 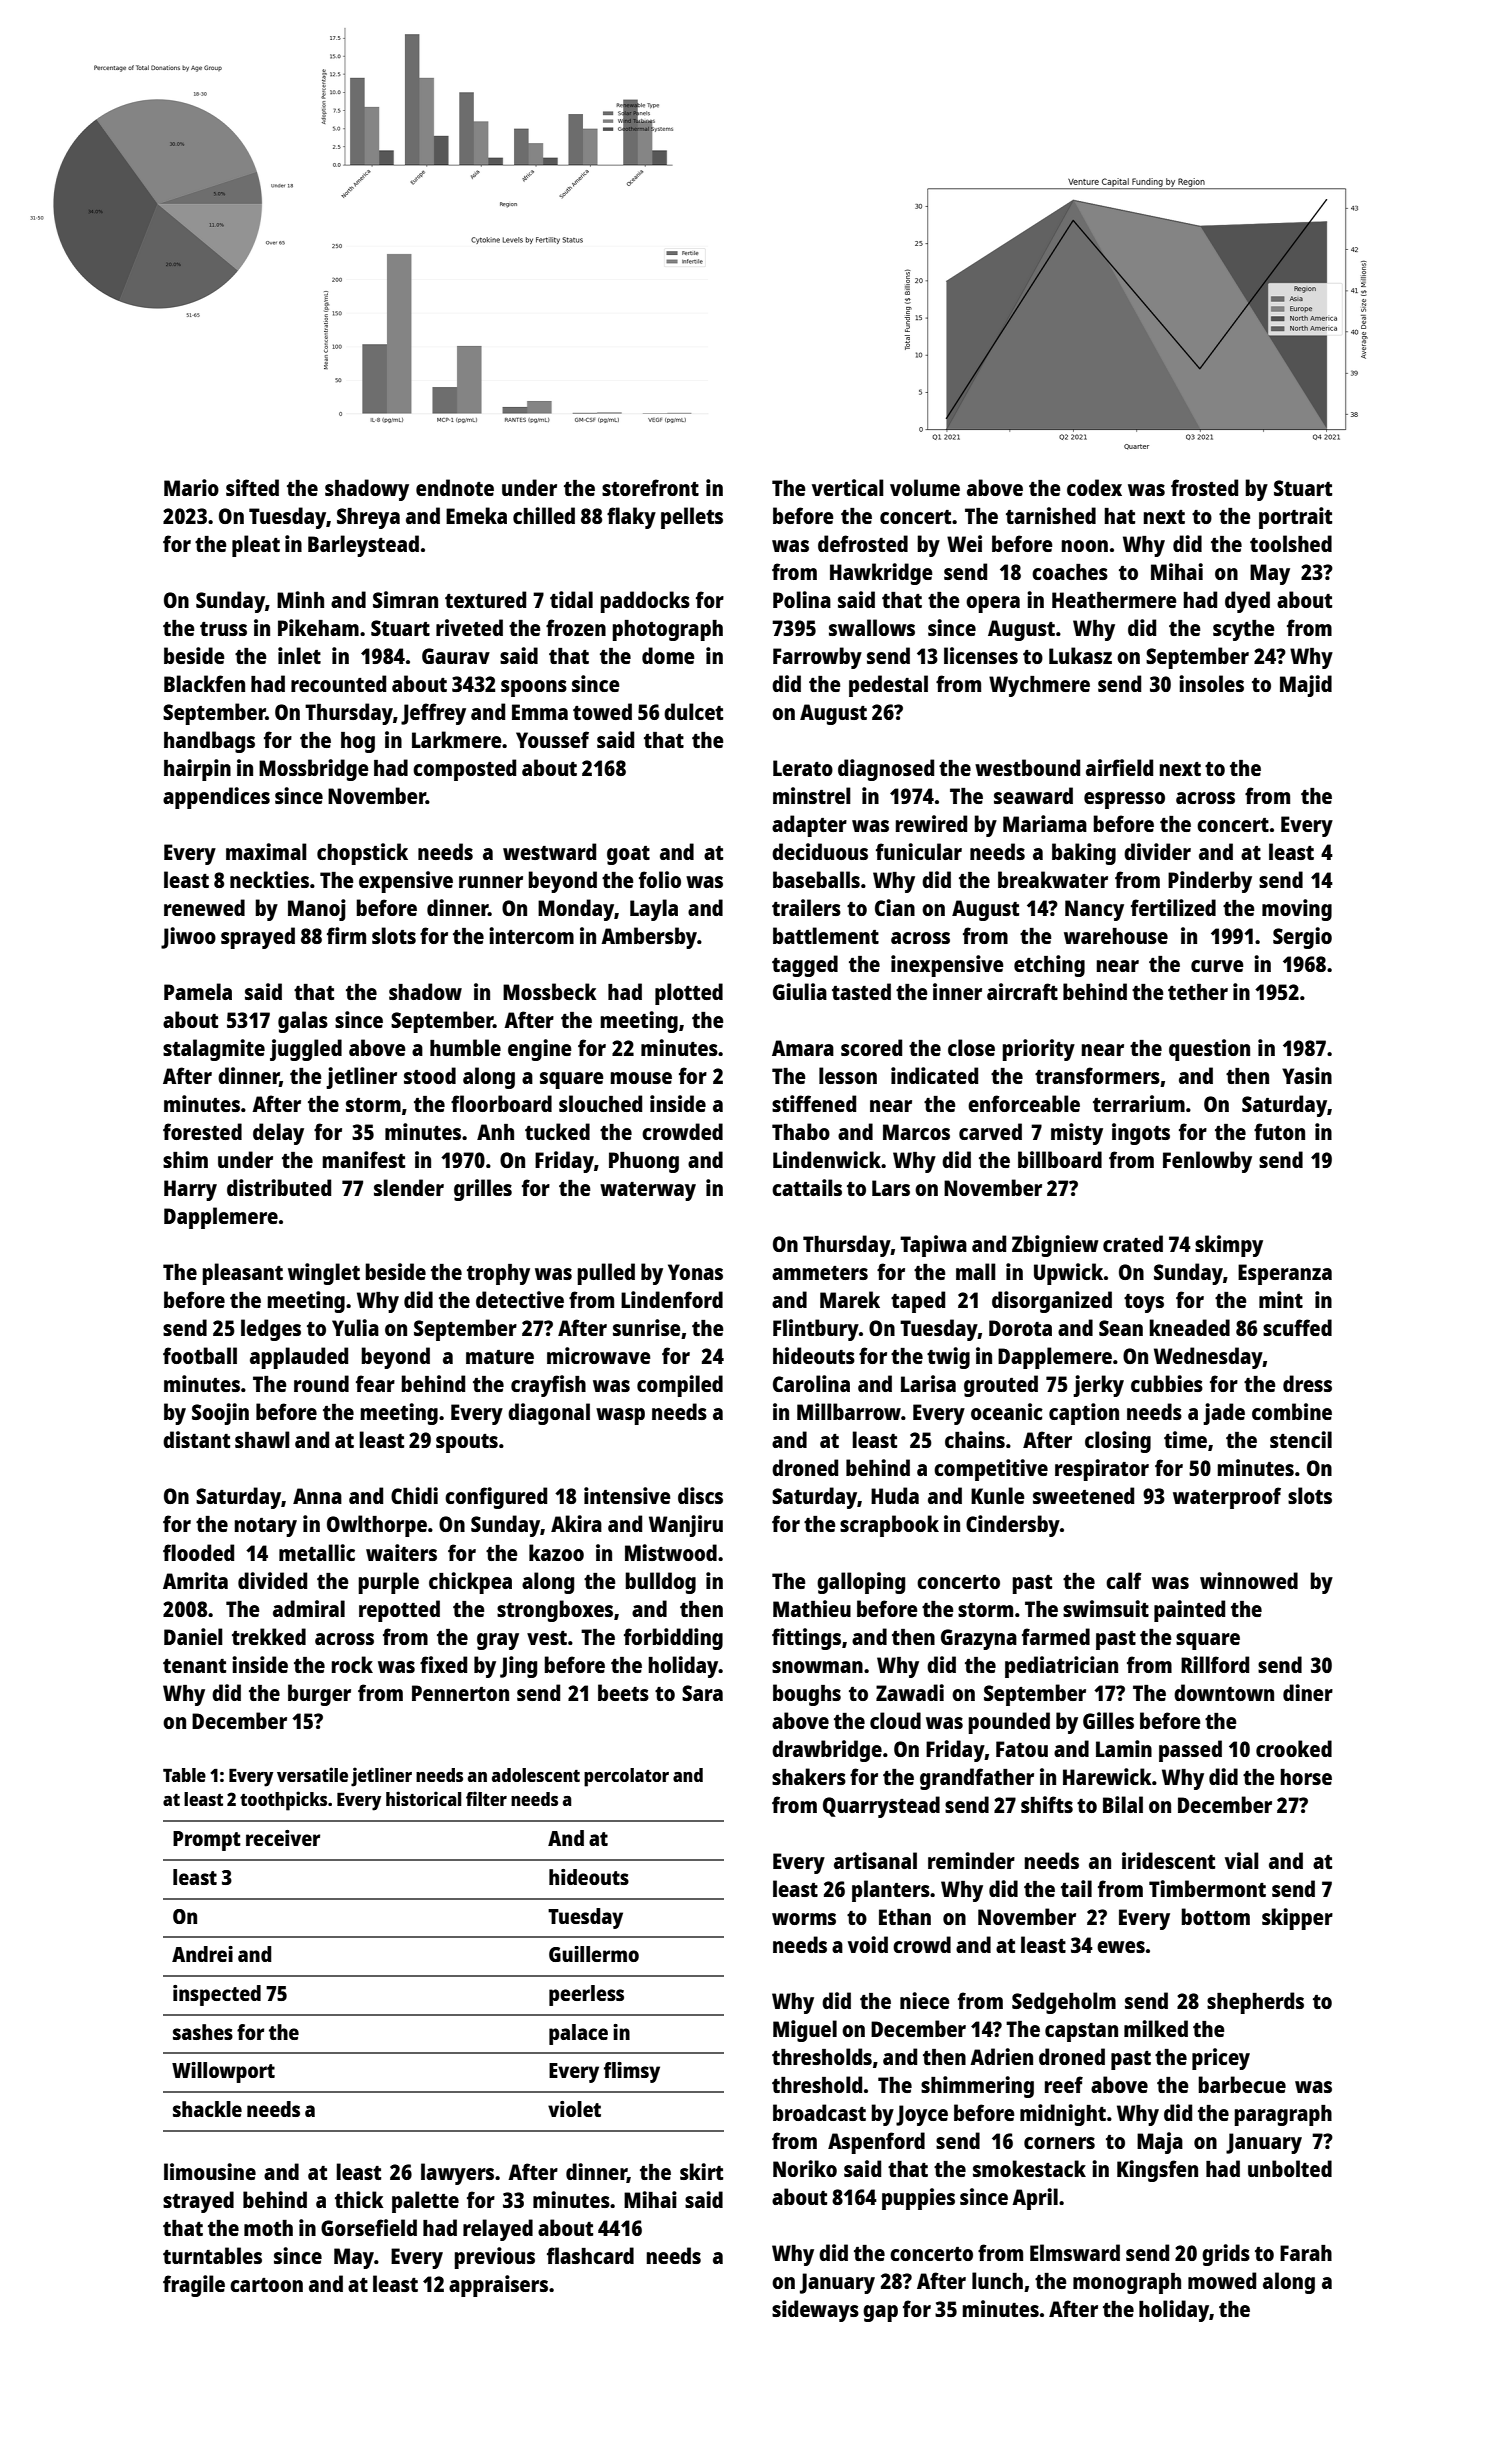 What do you see at coordinates (848, 487) in the page?
I see `vertical` at bounding box center [848, 487].
